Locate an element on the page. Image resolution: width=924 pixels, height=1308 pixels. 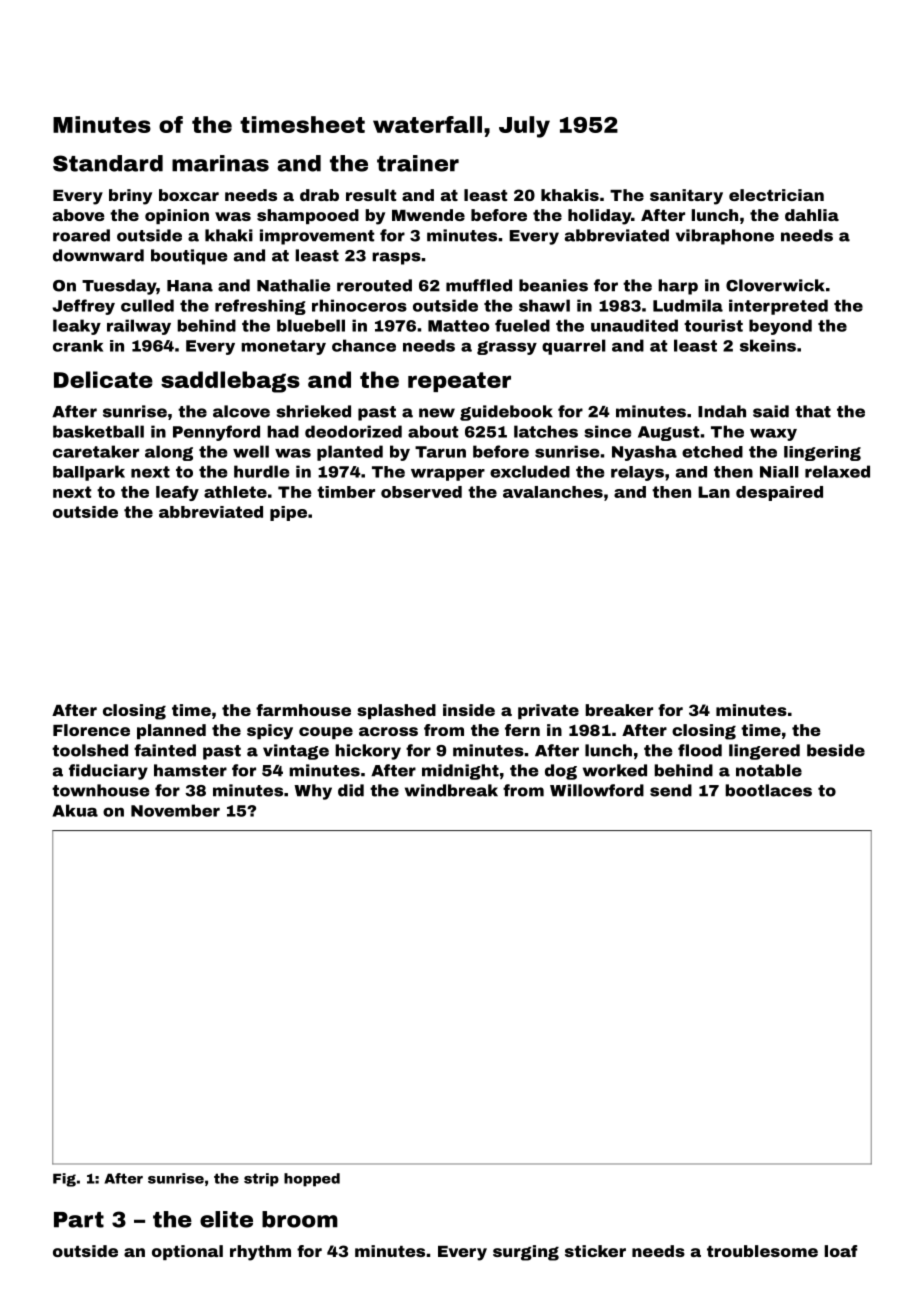
Hana is located at coordinates (190, 286).
